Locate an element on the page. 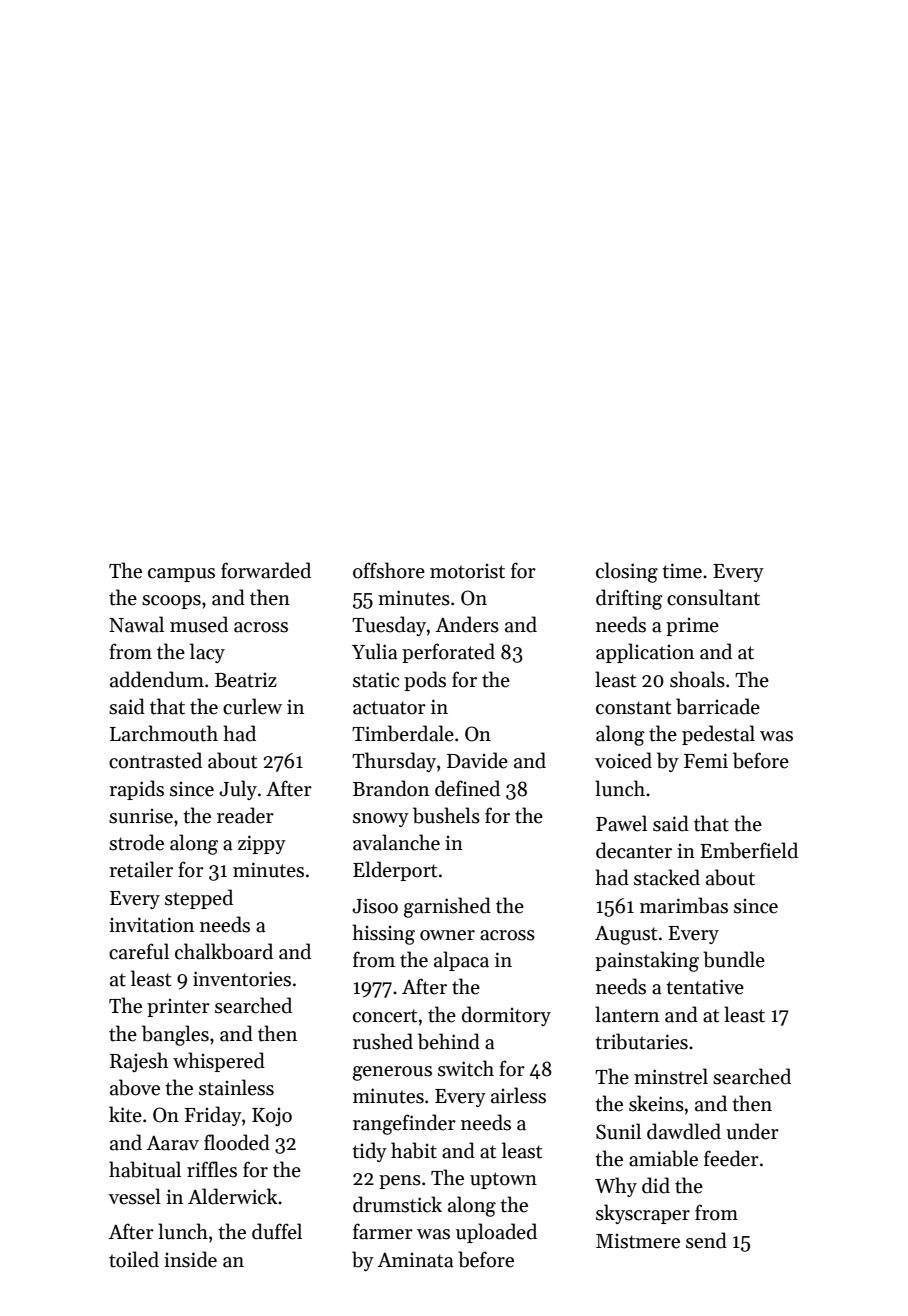  Jisoo is located at coordinates (375, 906).
